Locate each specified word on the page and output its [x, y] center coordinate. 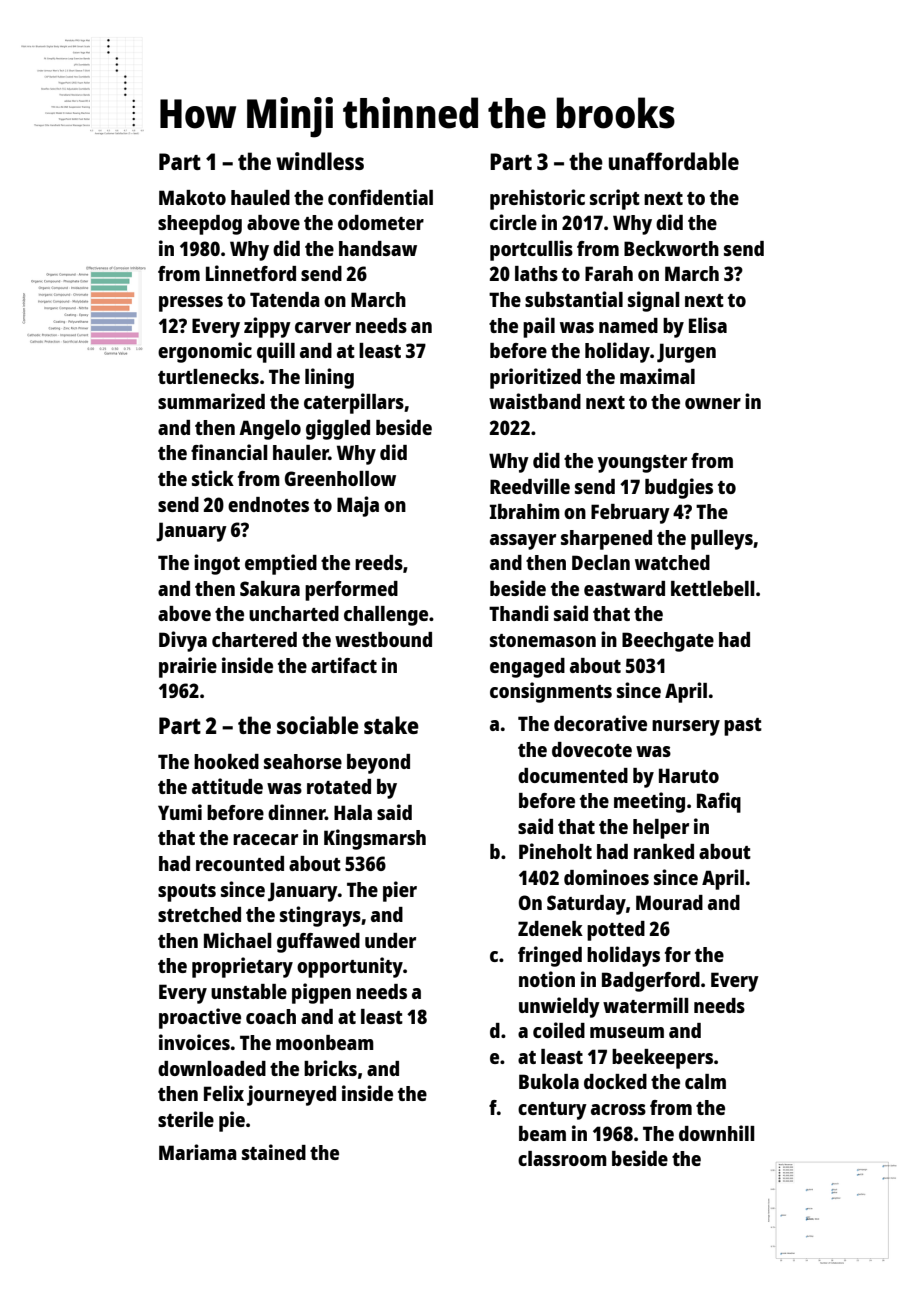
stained [274, 1152]
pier [400, 891]
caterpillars [354, 403]
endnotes [268, 504]
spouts [187, 893]
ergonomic [205, 352]
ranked [664, 851]
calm [705, 1081]
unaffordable [674, 161]
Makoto [192, 197]
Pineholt [555, 851]
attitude [227, 786]
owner [713, 403]
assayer [523, 542]
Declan [601, 562]
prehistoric [537, 199]
